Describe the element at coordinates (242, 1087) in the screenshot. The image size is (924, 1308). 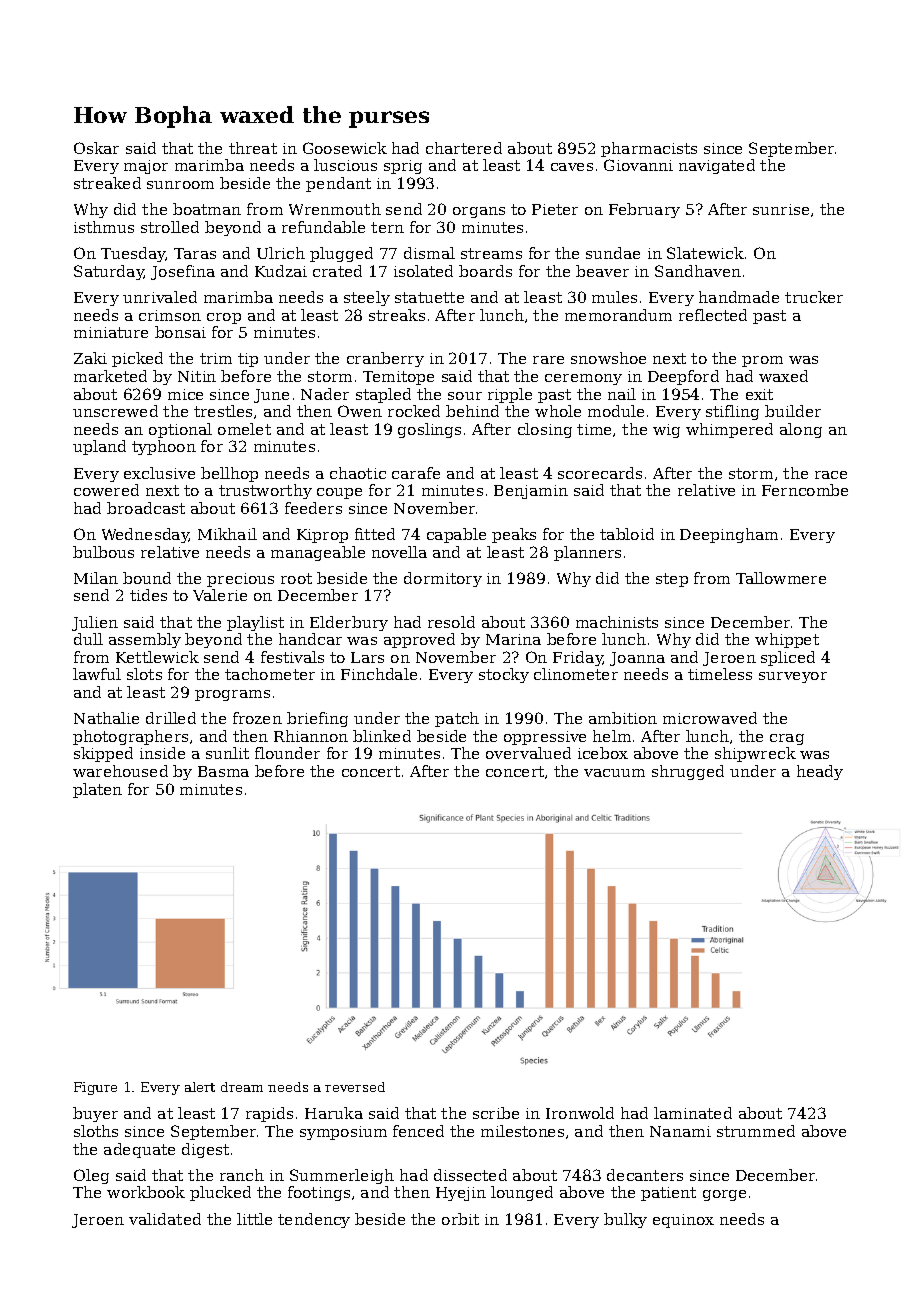
I see `dream` at that location.
